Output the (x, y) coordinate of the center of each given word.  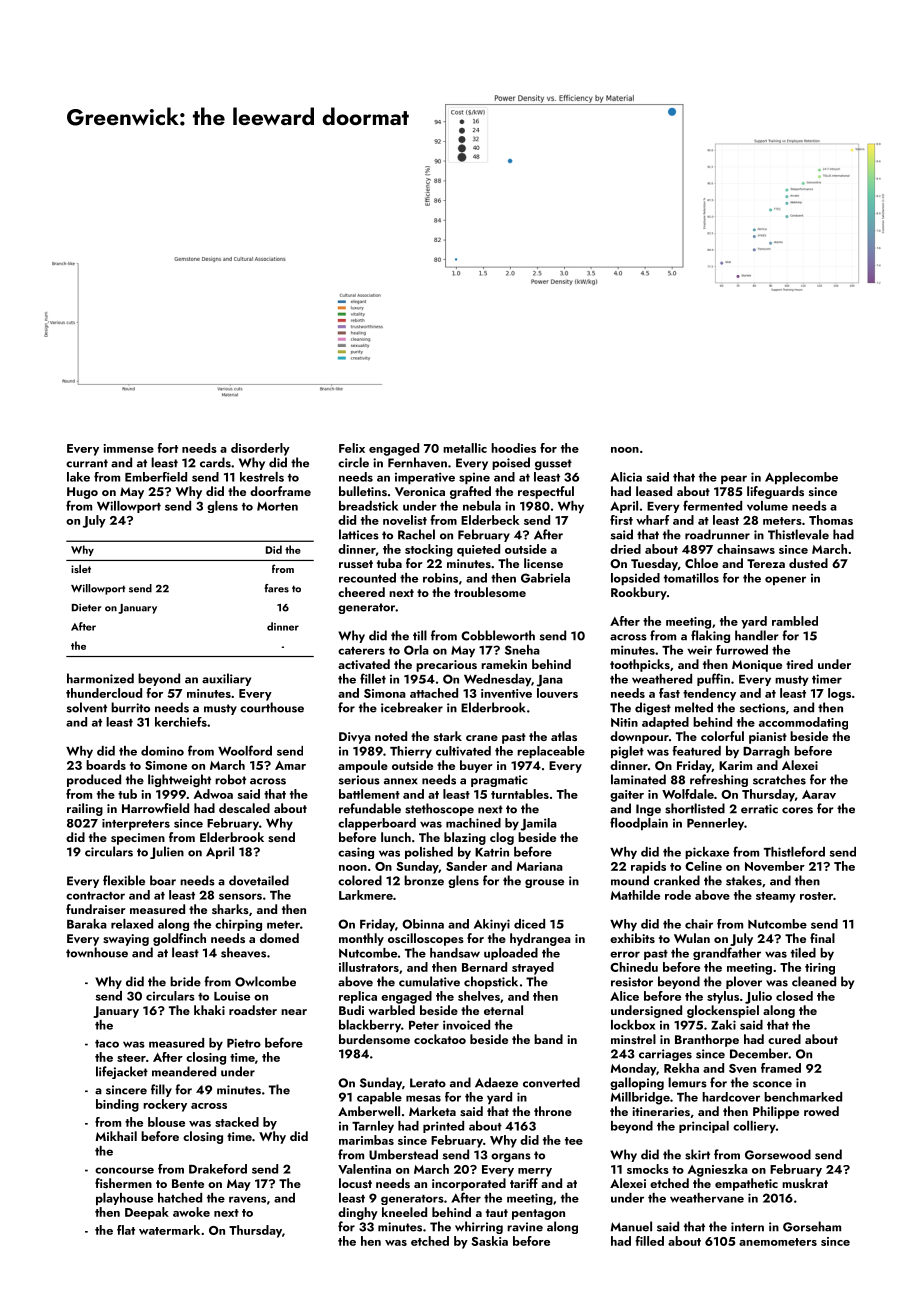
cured (784, 1039)
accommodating (803, 723)
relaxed (132, 924)
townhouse (97, 952)
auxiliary (226, 679)
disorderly (260, 449)
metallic (465, 448)
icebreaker (412, 707)
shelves (479, 996)
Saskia (489, 1241)
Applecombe (801, 478)
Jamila (538, 824)
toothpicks (640, 665)
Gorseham (812, 1226)
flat (126, 1230)
